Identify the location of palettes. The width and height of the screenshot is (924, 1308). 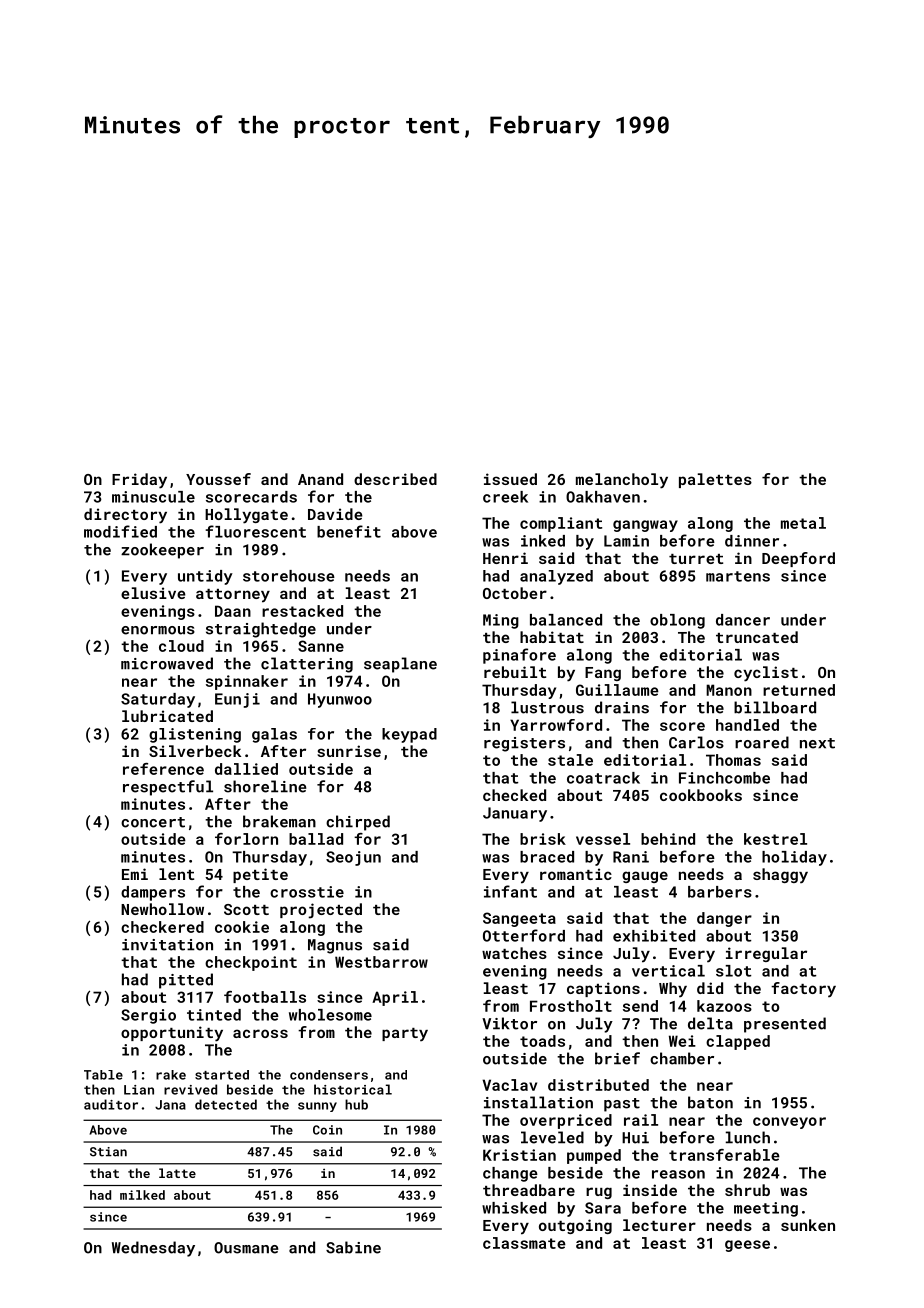
(715, 480).
